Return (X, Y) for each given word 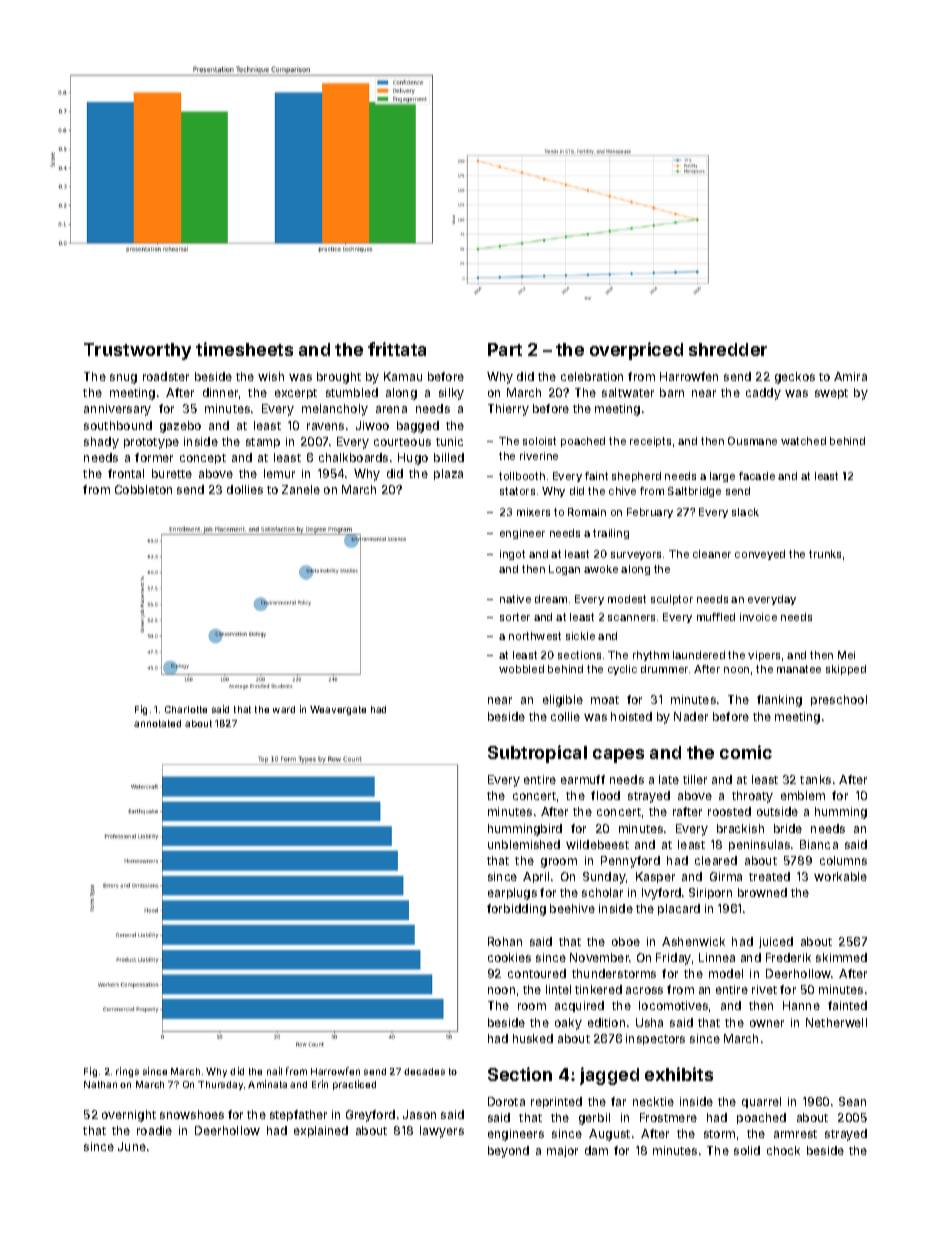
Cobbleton (143, 489)
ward (284, 709)
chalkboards (353, 457)
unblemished (524, 844)
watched (803, 441)
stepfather (298, 1115)
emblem (803, 795)
